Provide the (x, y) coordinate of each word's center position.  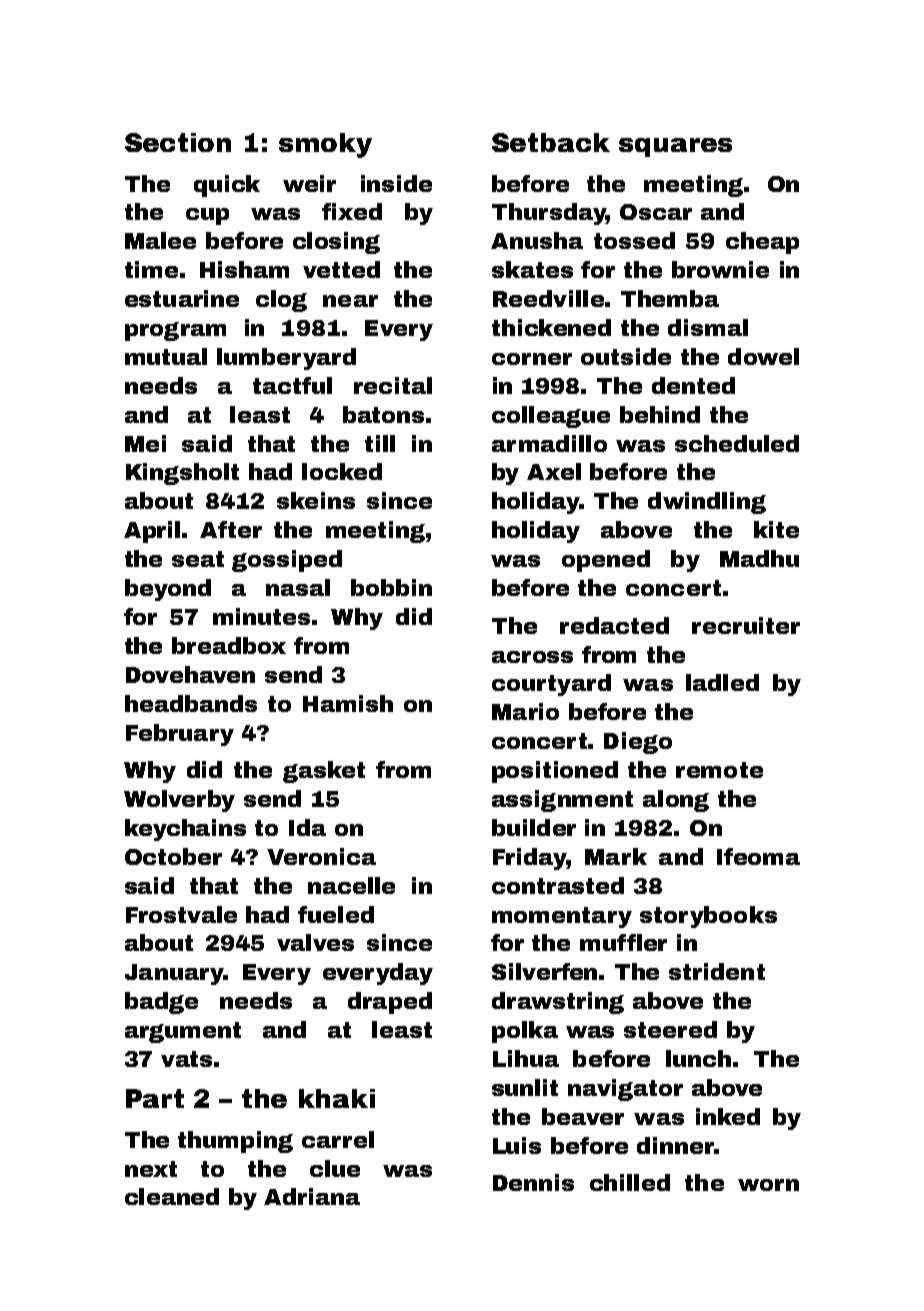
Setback (551, 142)
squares (675, 147)
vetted (341, 269)
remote (719, 770)
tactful (292, 385)
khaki (337, 1098)
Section (178, 142)
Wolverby (179, 801)
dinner (675, 1145)
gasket (324, 772)
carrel (338, 1139)
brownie (720, 269)
